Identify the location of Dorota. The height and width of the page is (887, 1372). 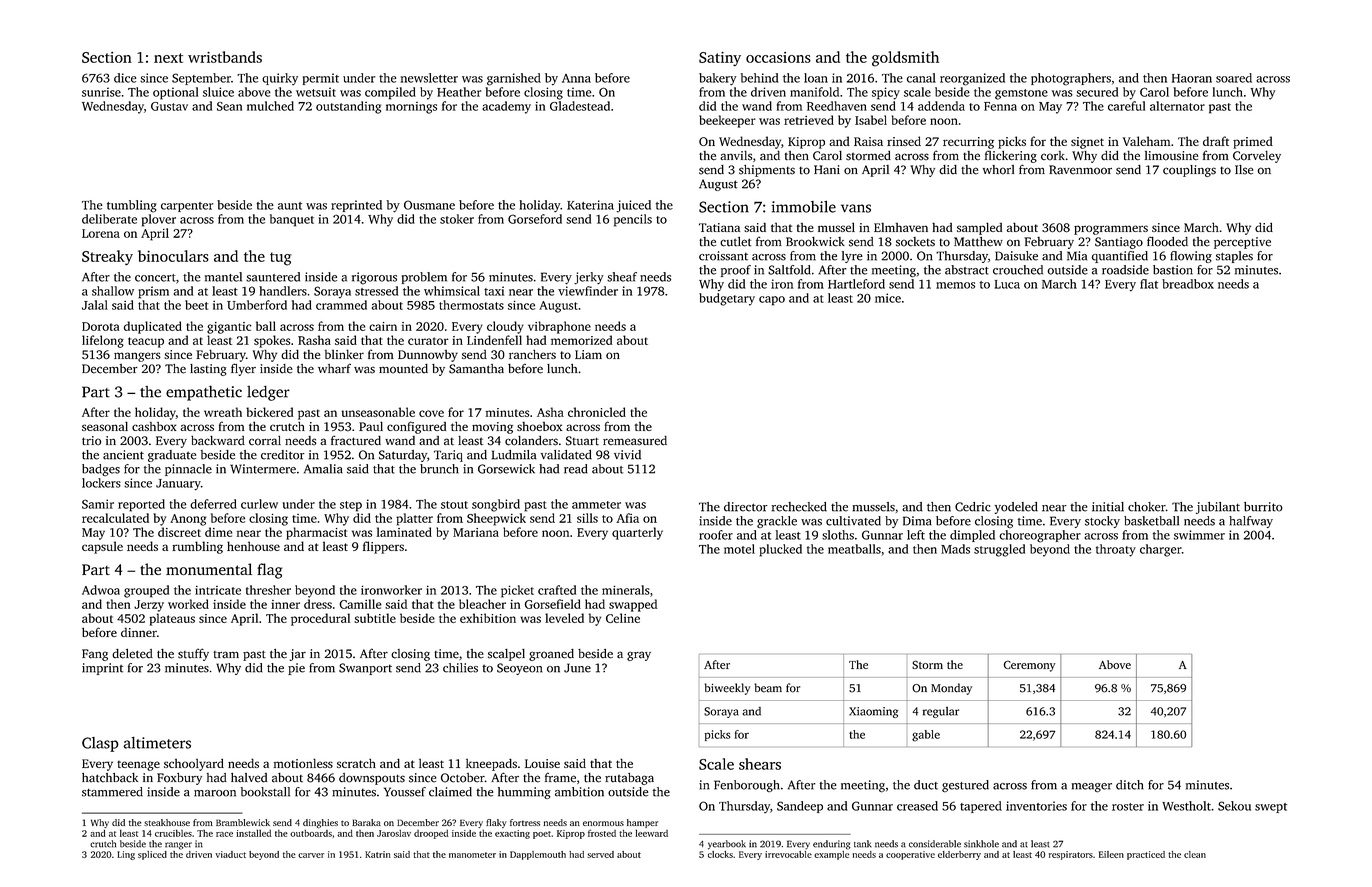
(100, 326).
